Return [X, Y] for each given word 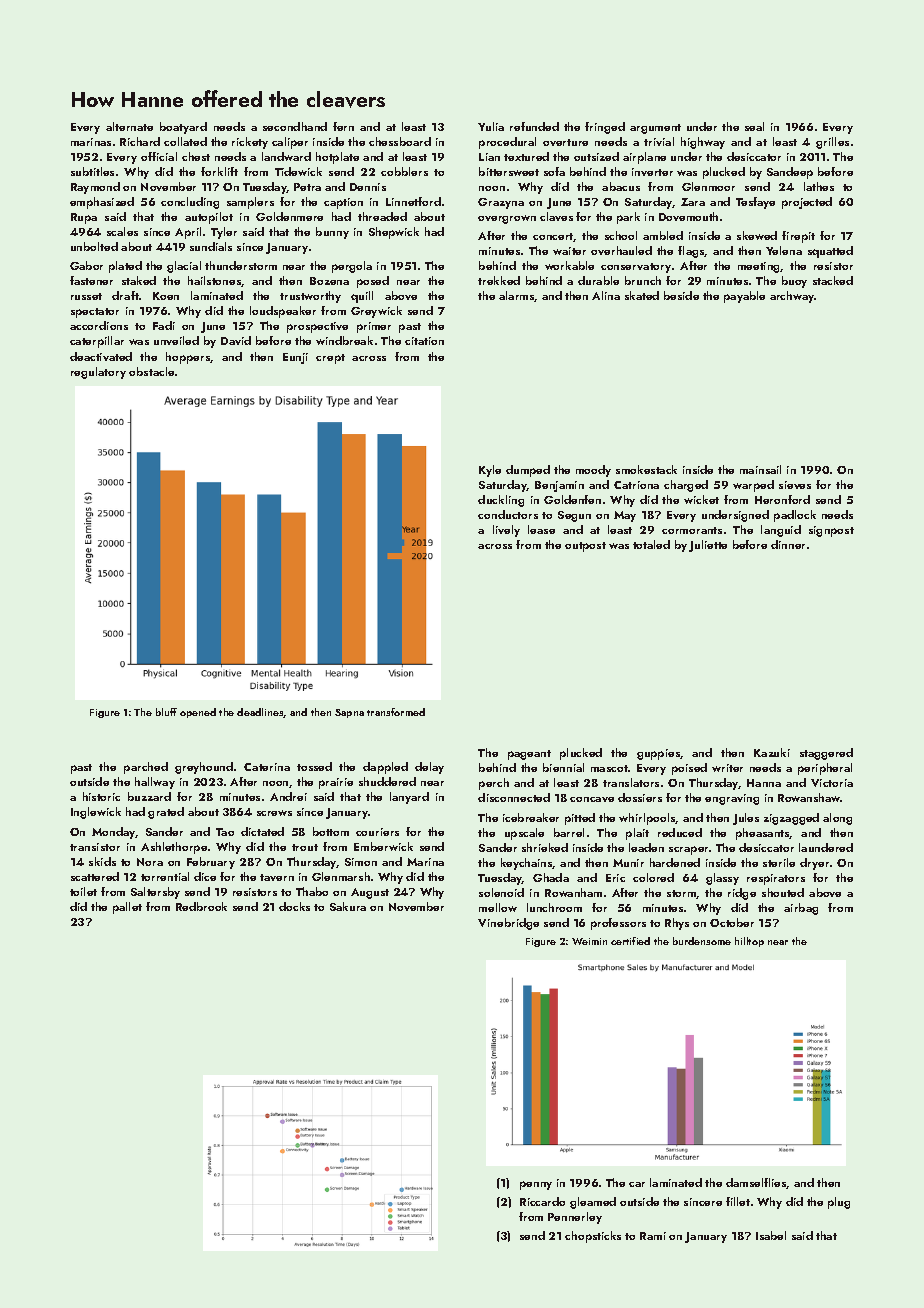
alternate [129, 126]
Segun [574, 516]
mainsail [760, 469]
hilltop [749, 942]
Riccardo [542, 1201]
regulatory [98, 373]
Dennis [368, 187]
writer [727, 768]
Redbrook [201, 906]
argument [655, 129]
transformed [396, 712]
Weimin [589, 941]
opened [198, 713]
